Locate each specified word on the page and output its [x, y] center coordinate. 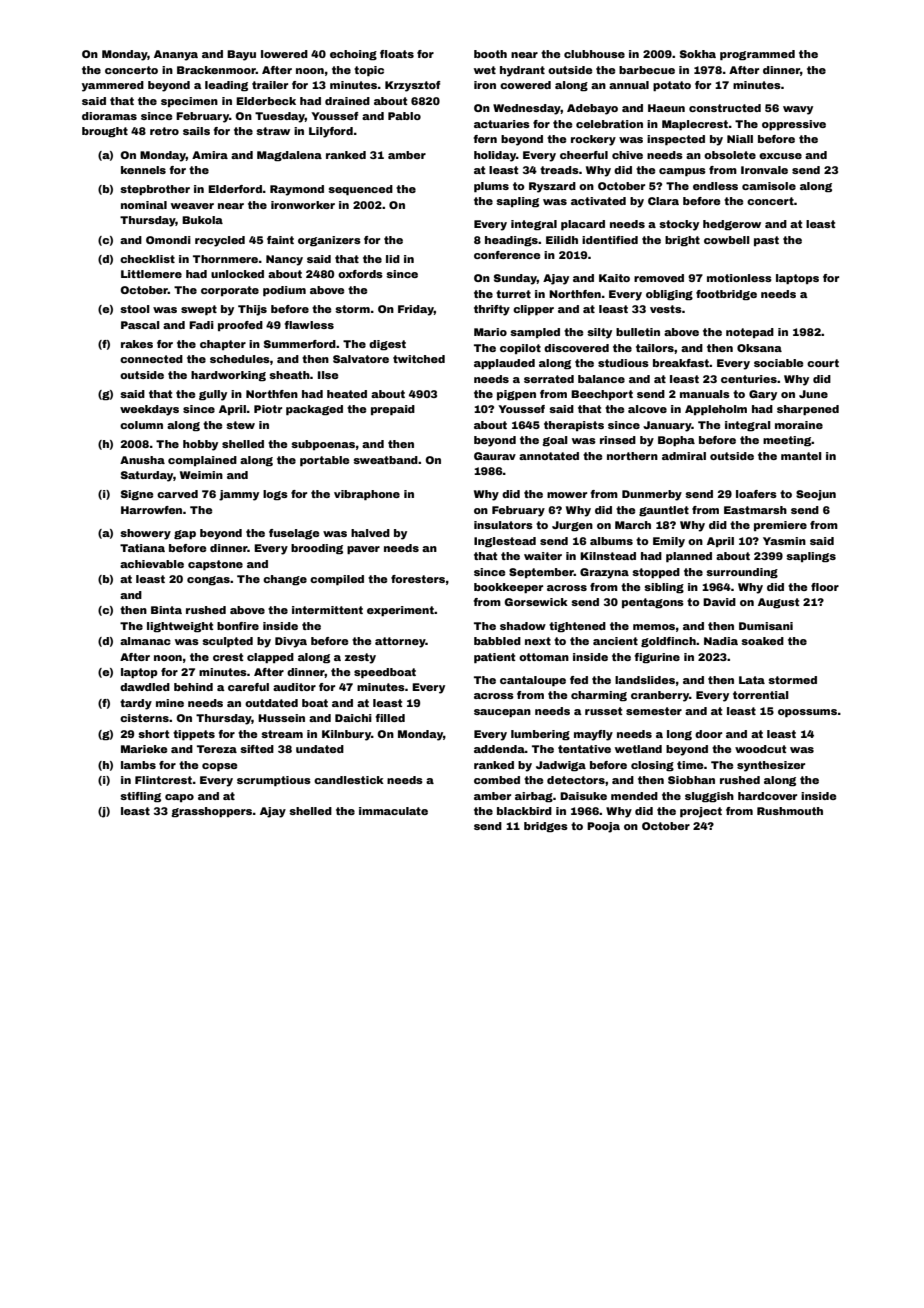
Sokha [698, 54]
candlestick [349, 780]
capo [179, 798]
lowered [284, 54]
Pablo [404, 116]
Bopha [676, 441]
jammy [239, 495]
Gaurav [495, 456]
